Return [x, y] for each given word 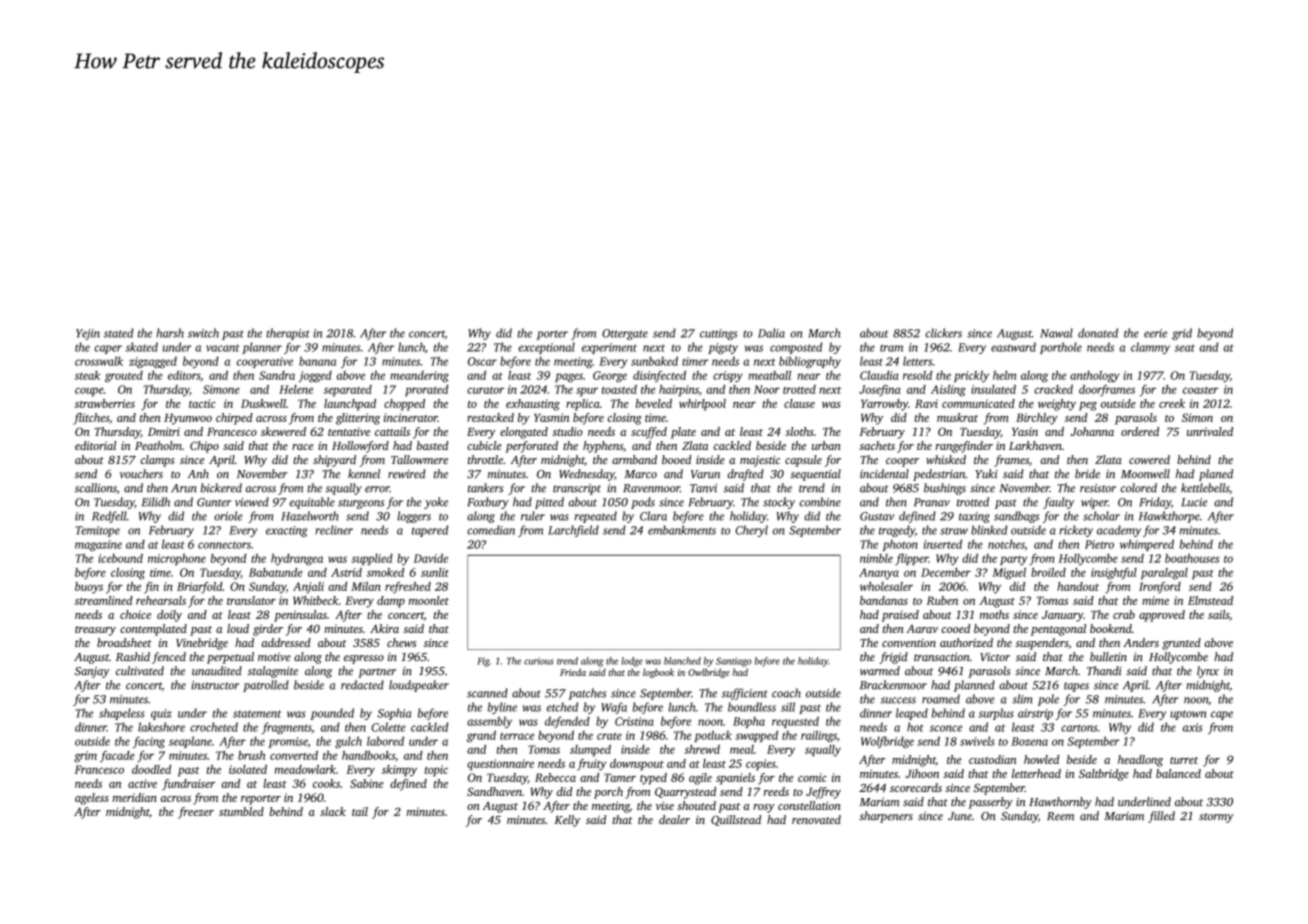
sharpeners [886, 817]
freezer [196, 813]
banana [317, 361]
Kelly [567, 821]
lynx [1208, 672]
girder [268, 630]
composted [796, 348]
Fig [483, 662]
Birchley [1037, 419]
